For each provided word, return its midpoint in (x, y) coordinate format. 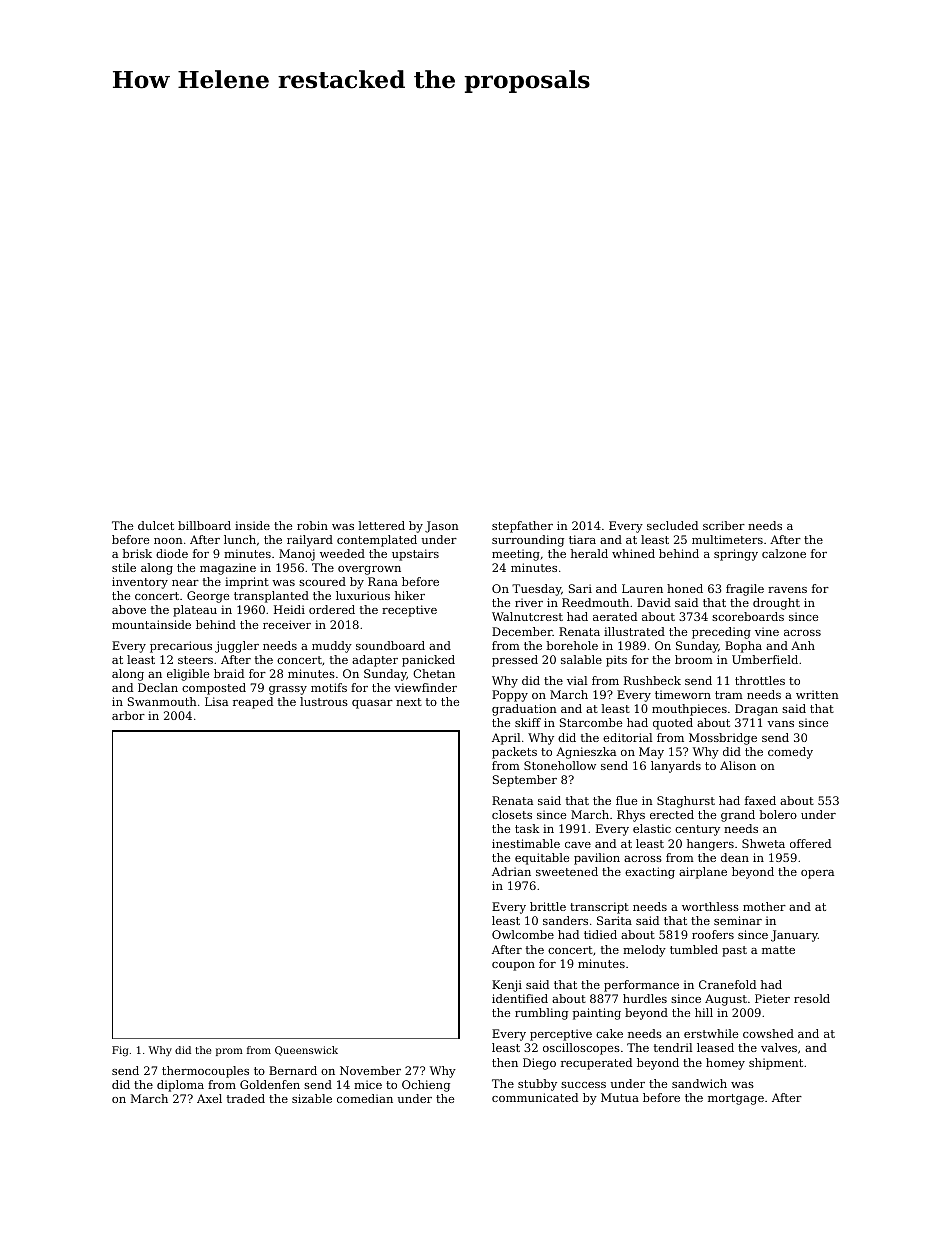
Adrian (511, 871)
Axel (209, 1098)
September (525, 781)
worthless (710, 906)
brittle (548, 906)
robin (312, 525)
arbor (128, 715)
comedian (365, 1098)
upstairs (415, 555)
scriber (724, 525)
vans (780, 724)
